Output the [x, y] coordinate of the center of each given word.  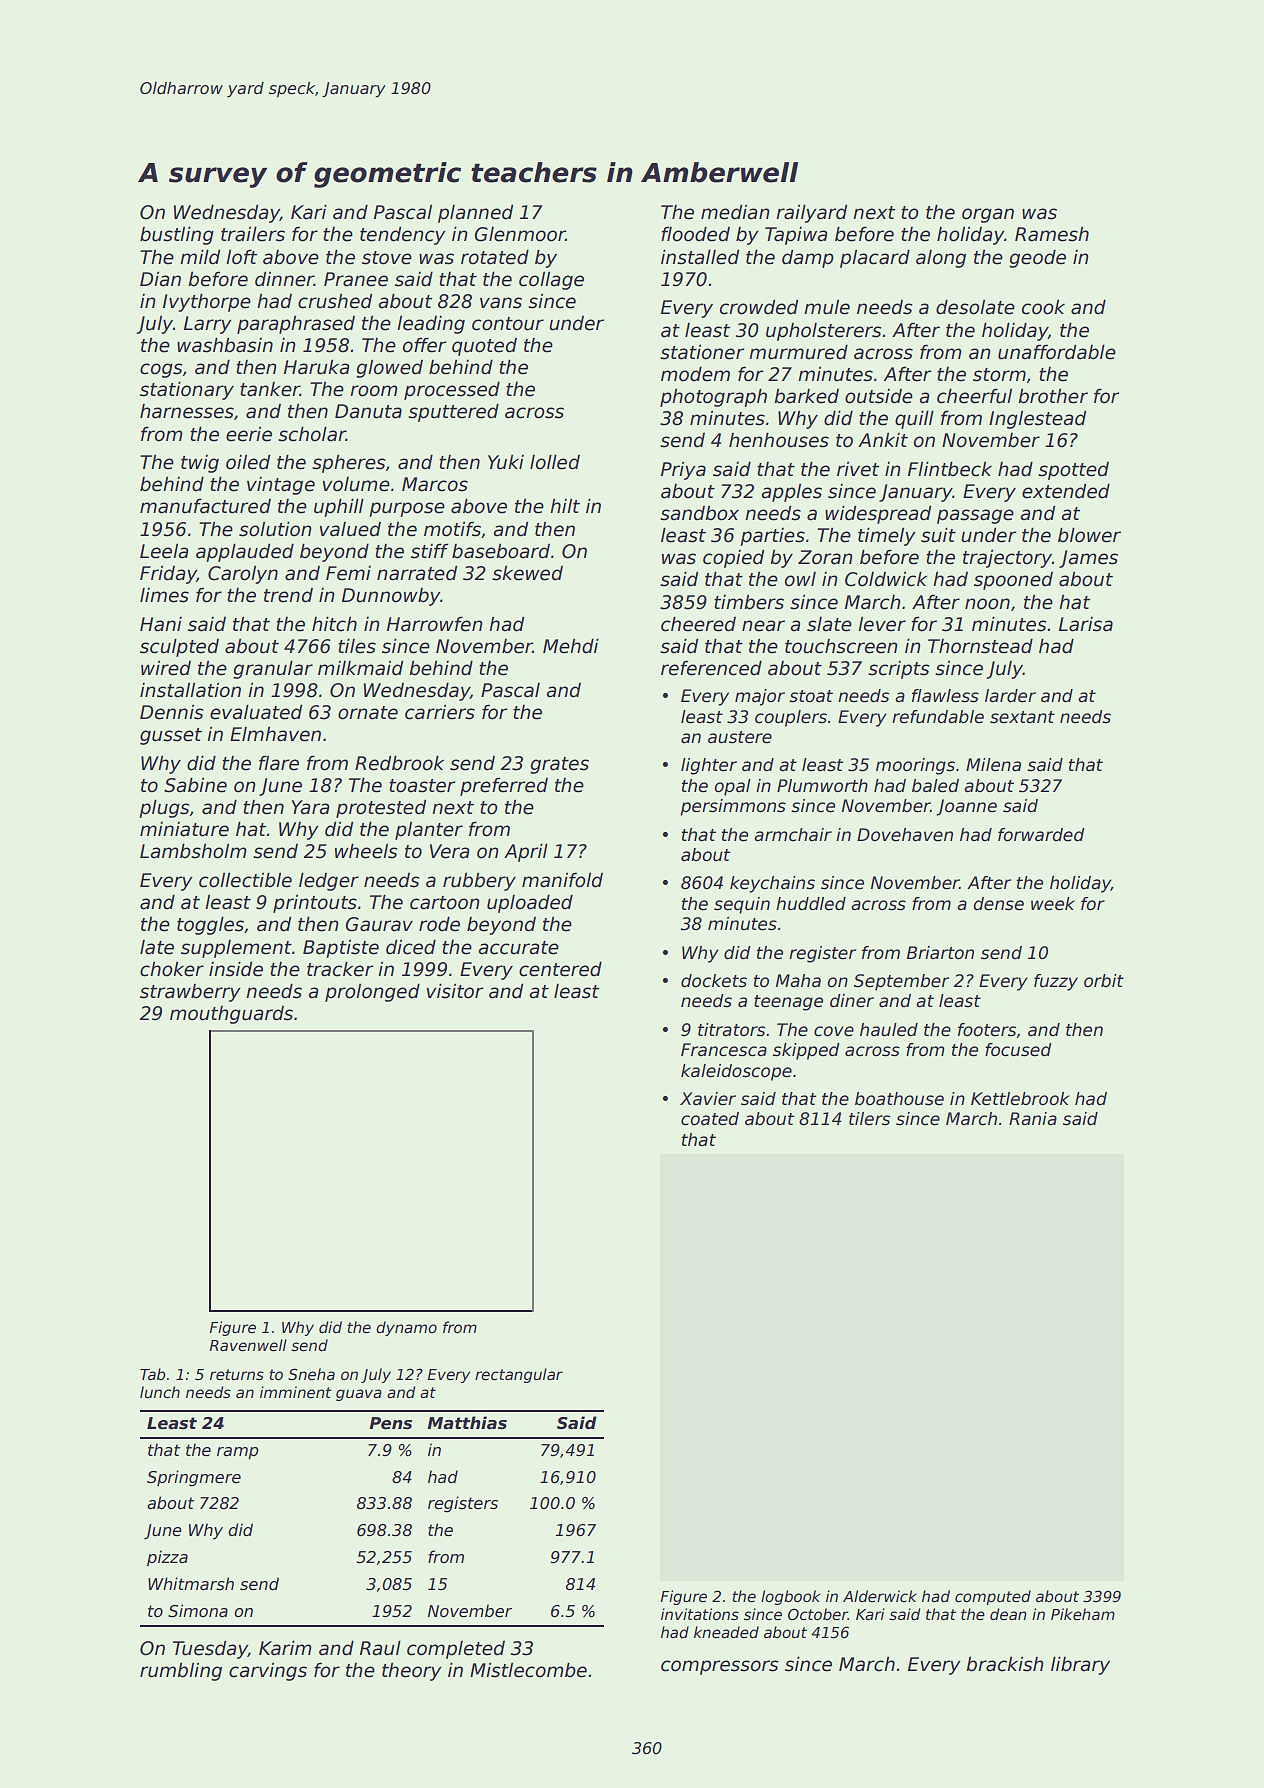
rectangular [519, 1375]
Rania [1033, 1119]
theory [412, 1672]
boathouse [899, 1099]
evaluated [256, 712]
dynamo [406, 1328]
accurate [518, 948]
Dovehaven [905, 835]
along [941, 259]
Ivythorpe [207, 302]
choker [172, 969]
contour [508, 324]
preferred [504, 786]
